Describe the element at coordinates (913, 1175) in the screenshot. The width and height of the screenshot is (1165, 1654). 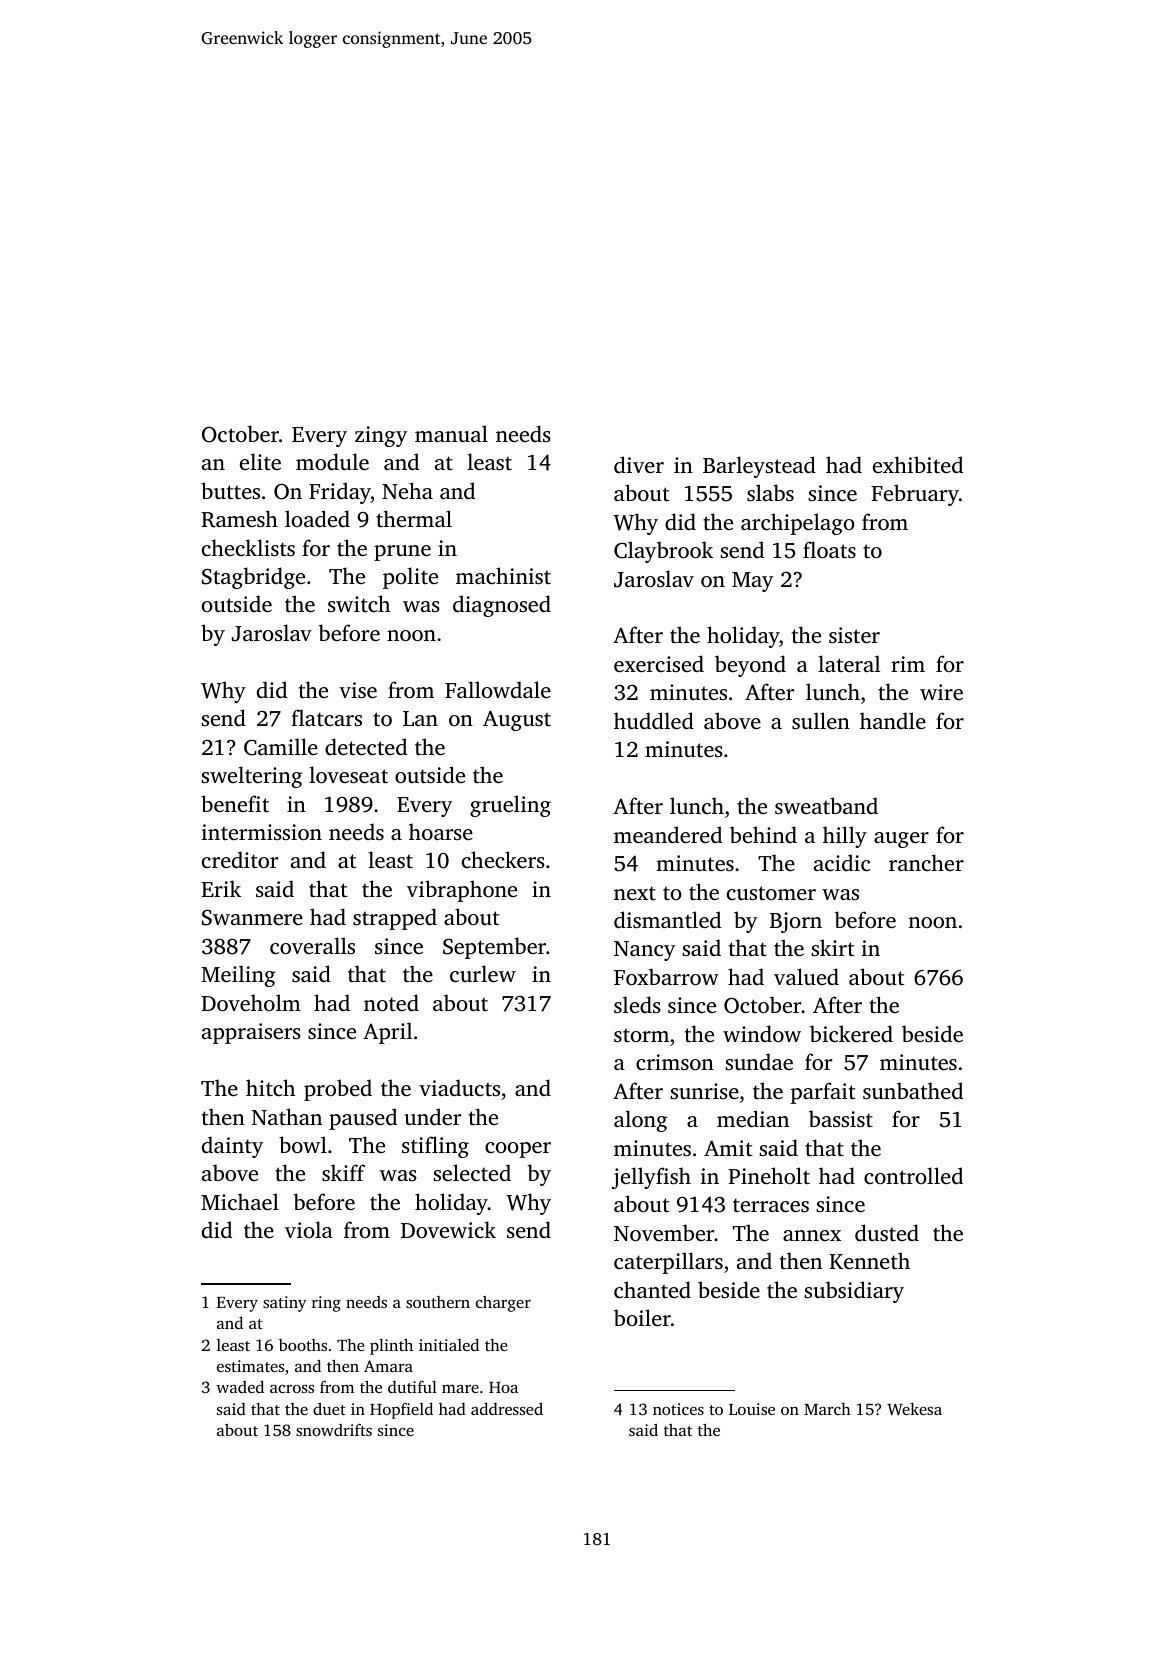
I see `controlled` at that location.
